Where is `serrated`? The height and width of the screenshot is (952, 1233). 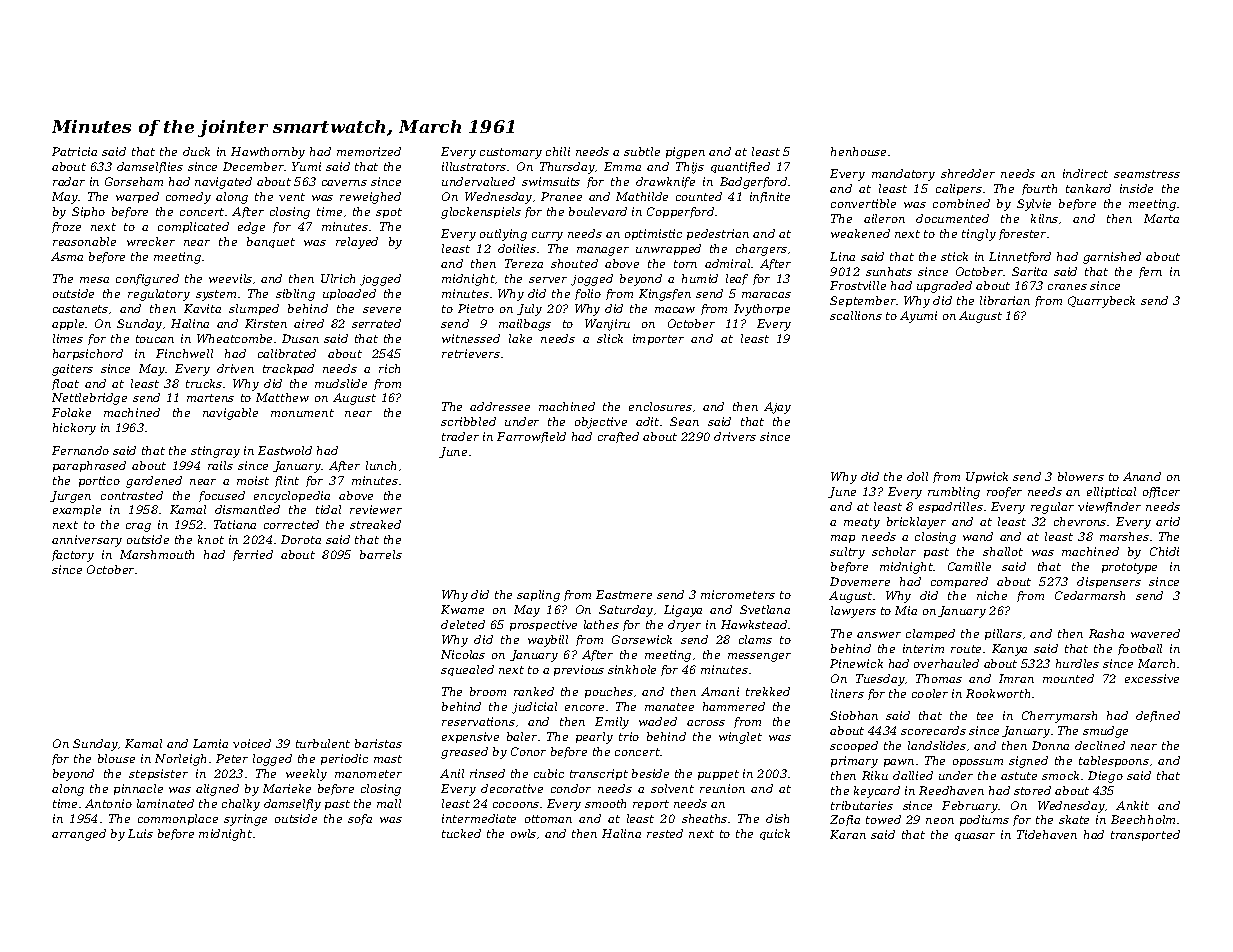
serrated is located at coordinates (376, 323).
